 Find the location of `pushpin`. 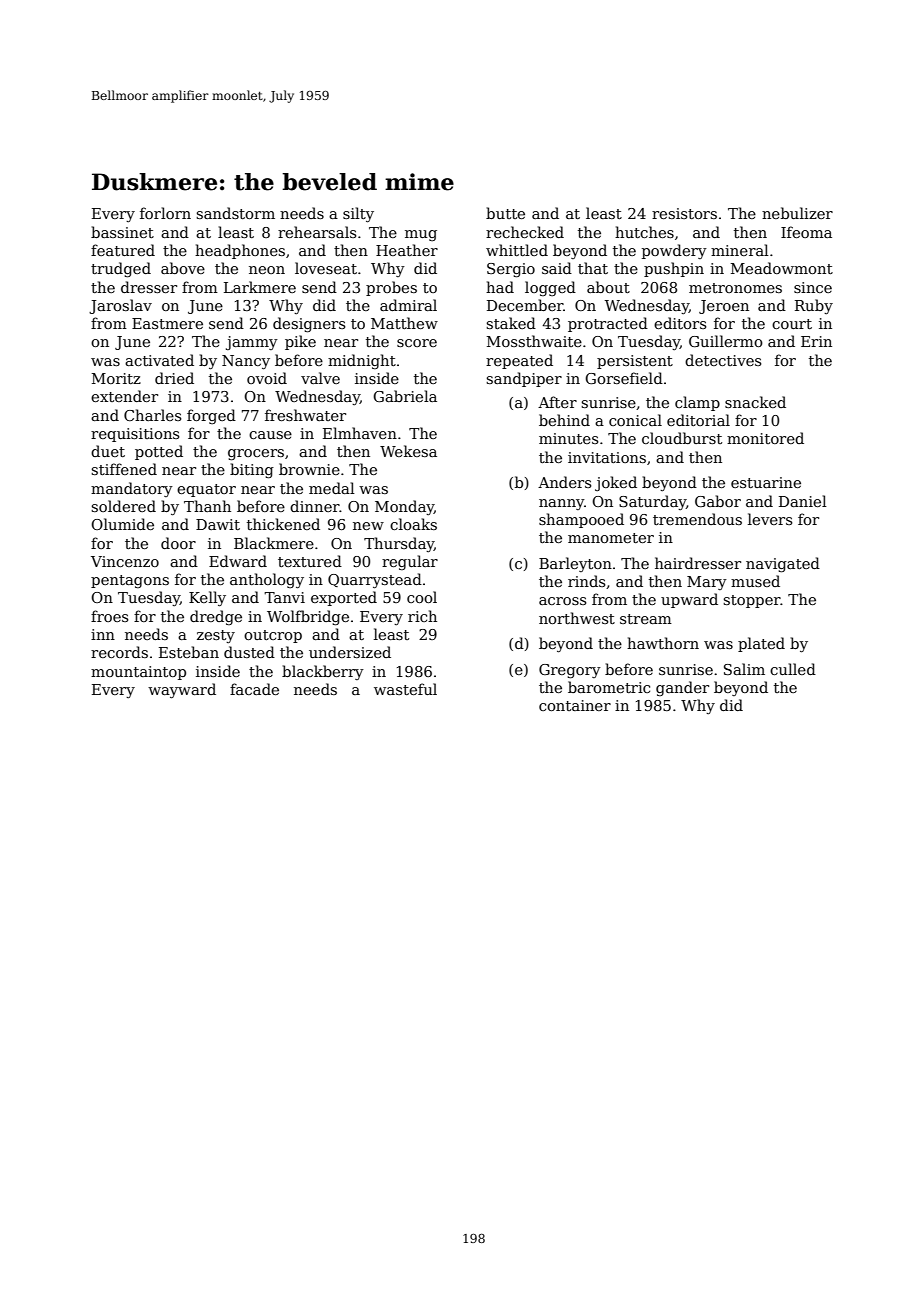

pushpin is located at coordinates (674, 269).
